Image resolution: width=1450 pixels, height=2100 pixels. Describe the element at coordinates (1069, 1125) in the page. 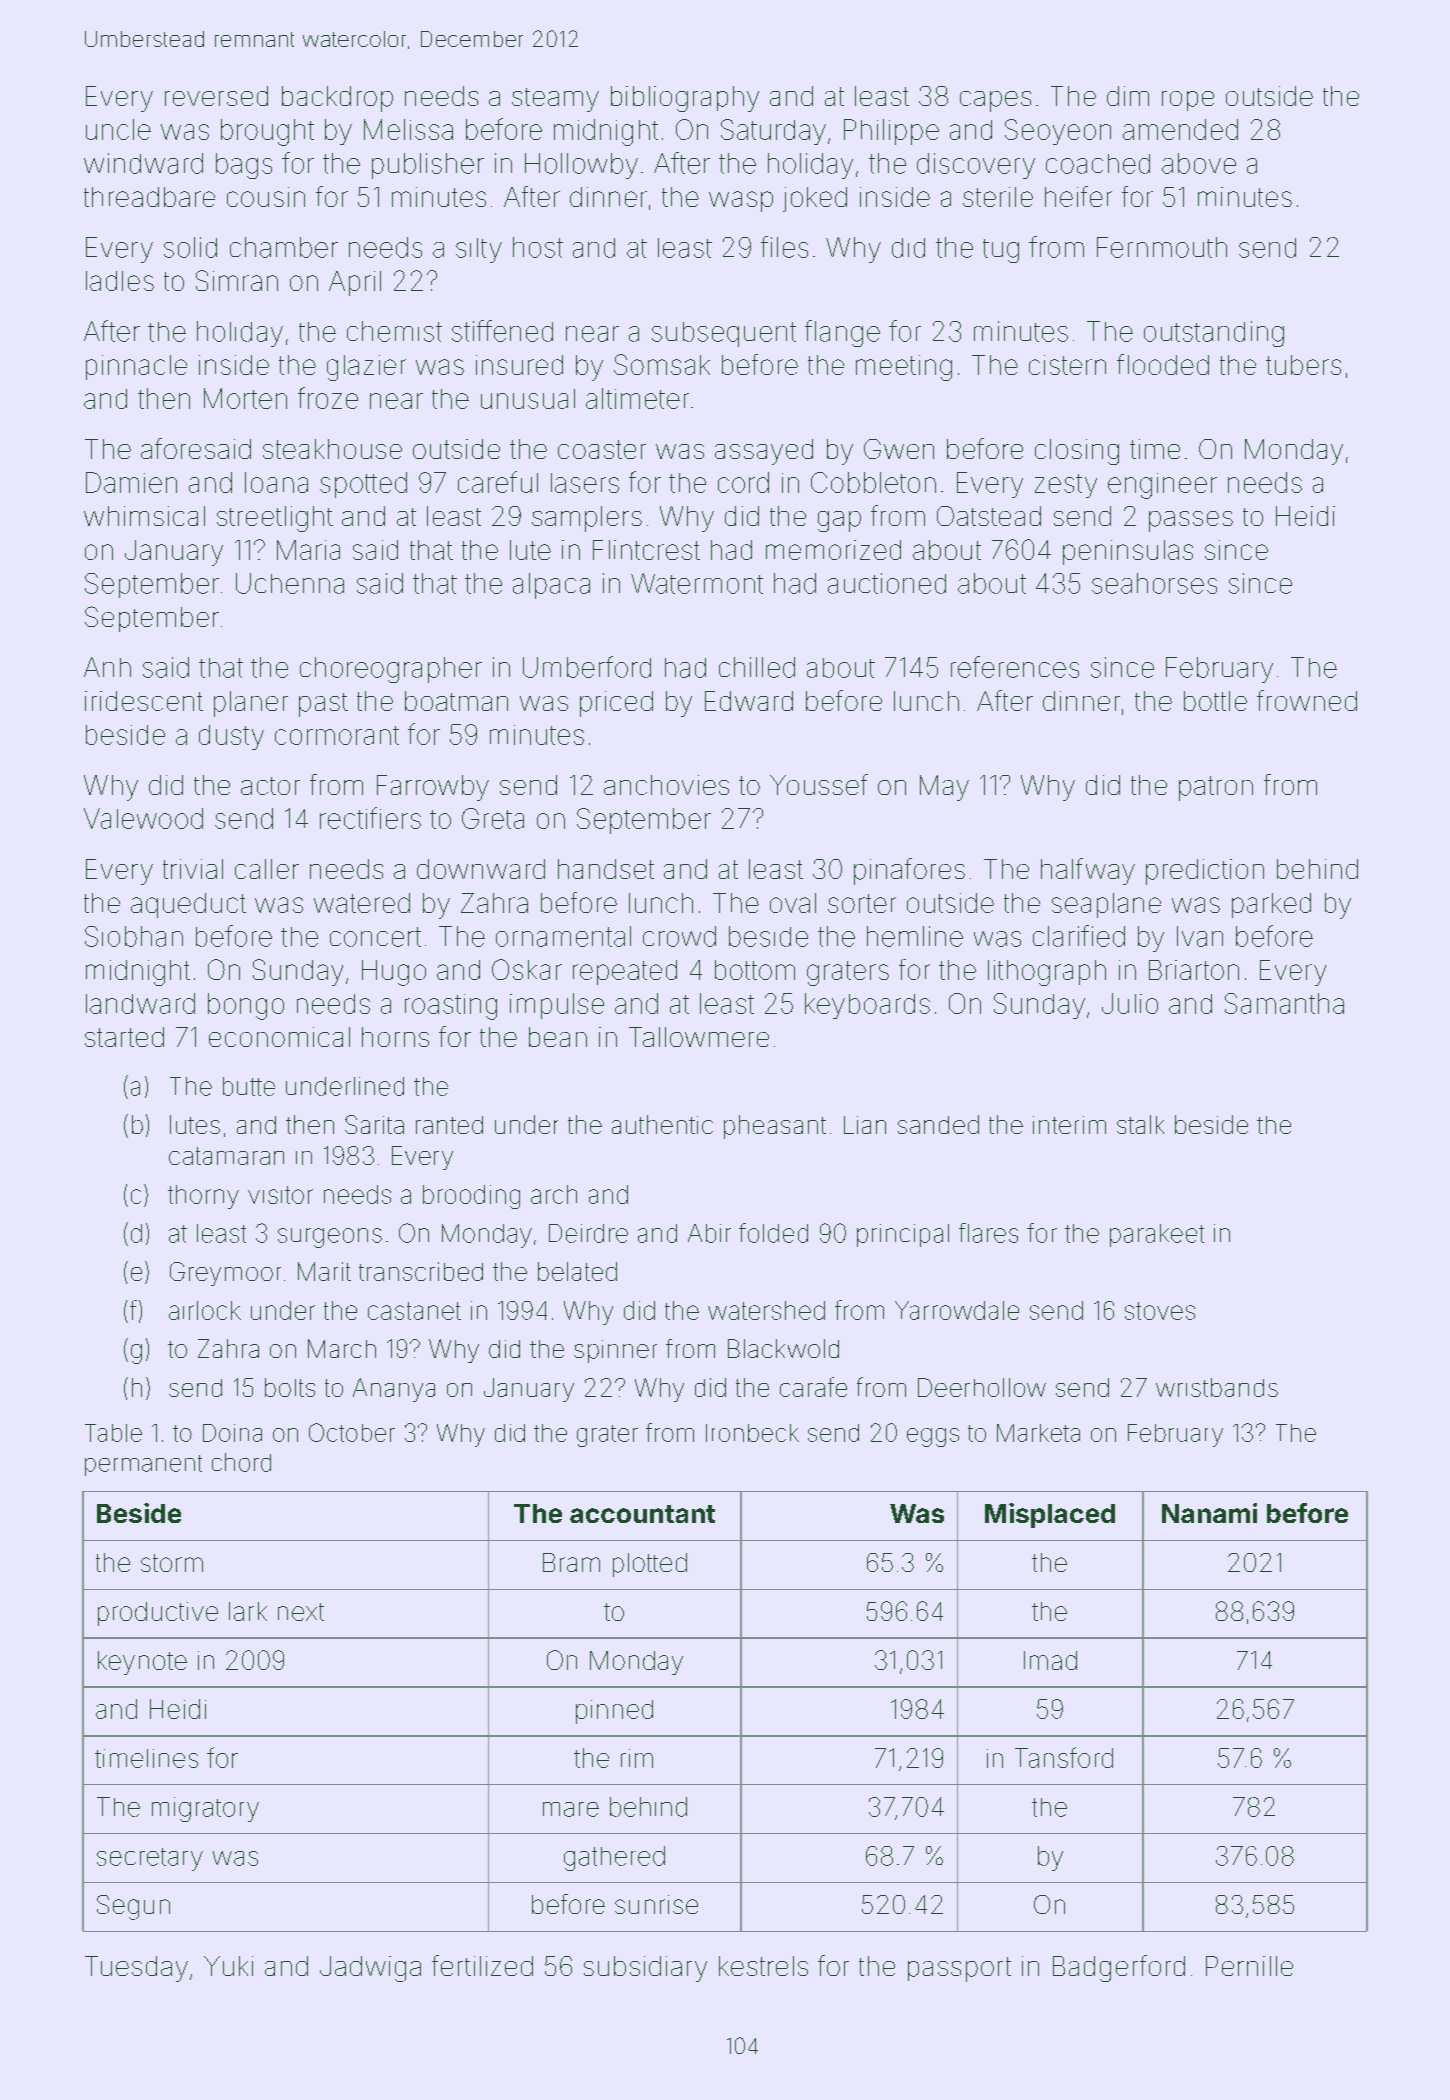

I see `interim` at that location.
